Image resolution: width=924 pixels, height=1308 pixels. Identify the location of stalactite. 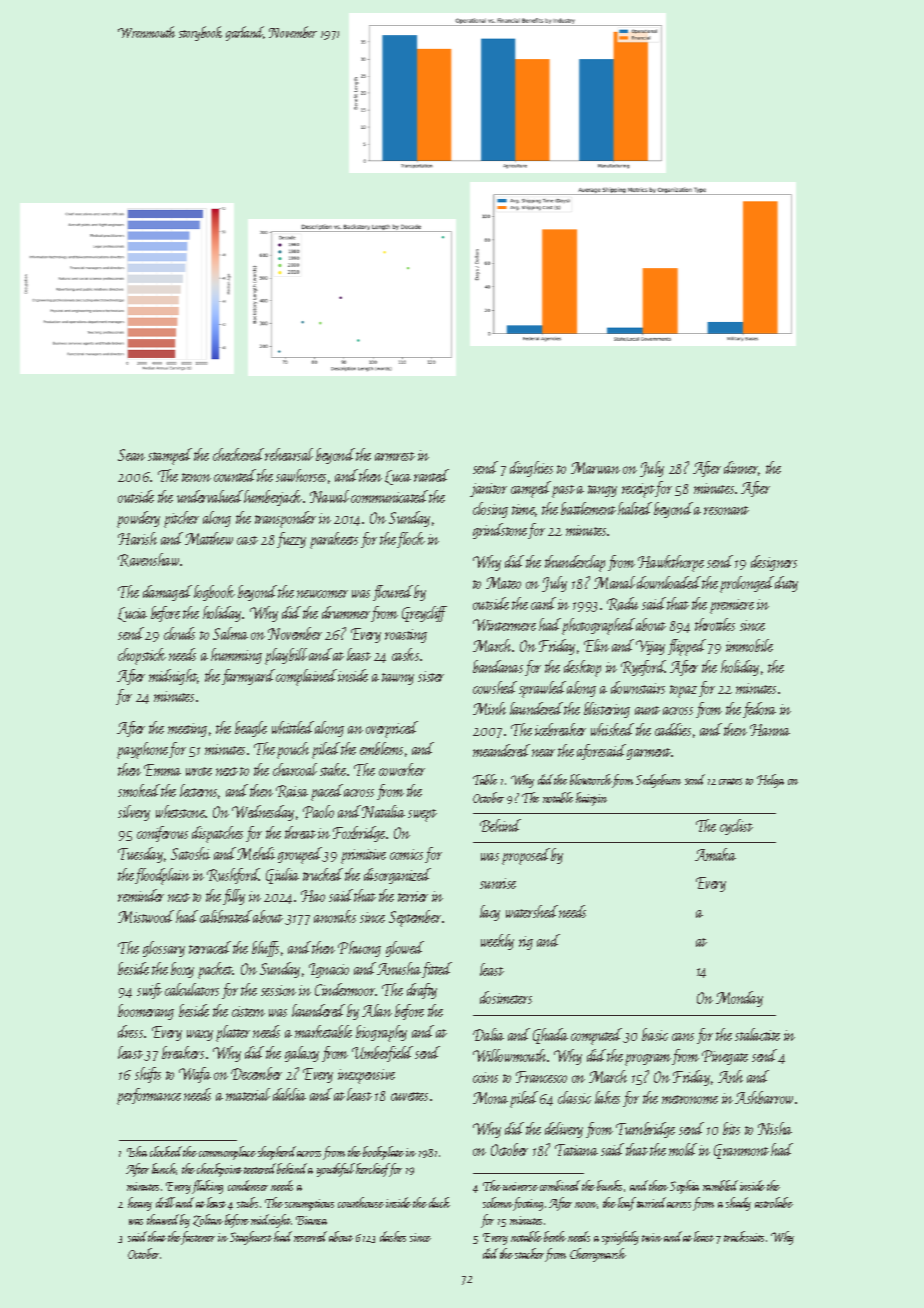
(757, 1034).
